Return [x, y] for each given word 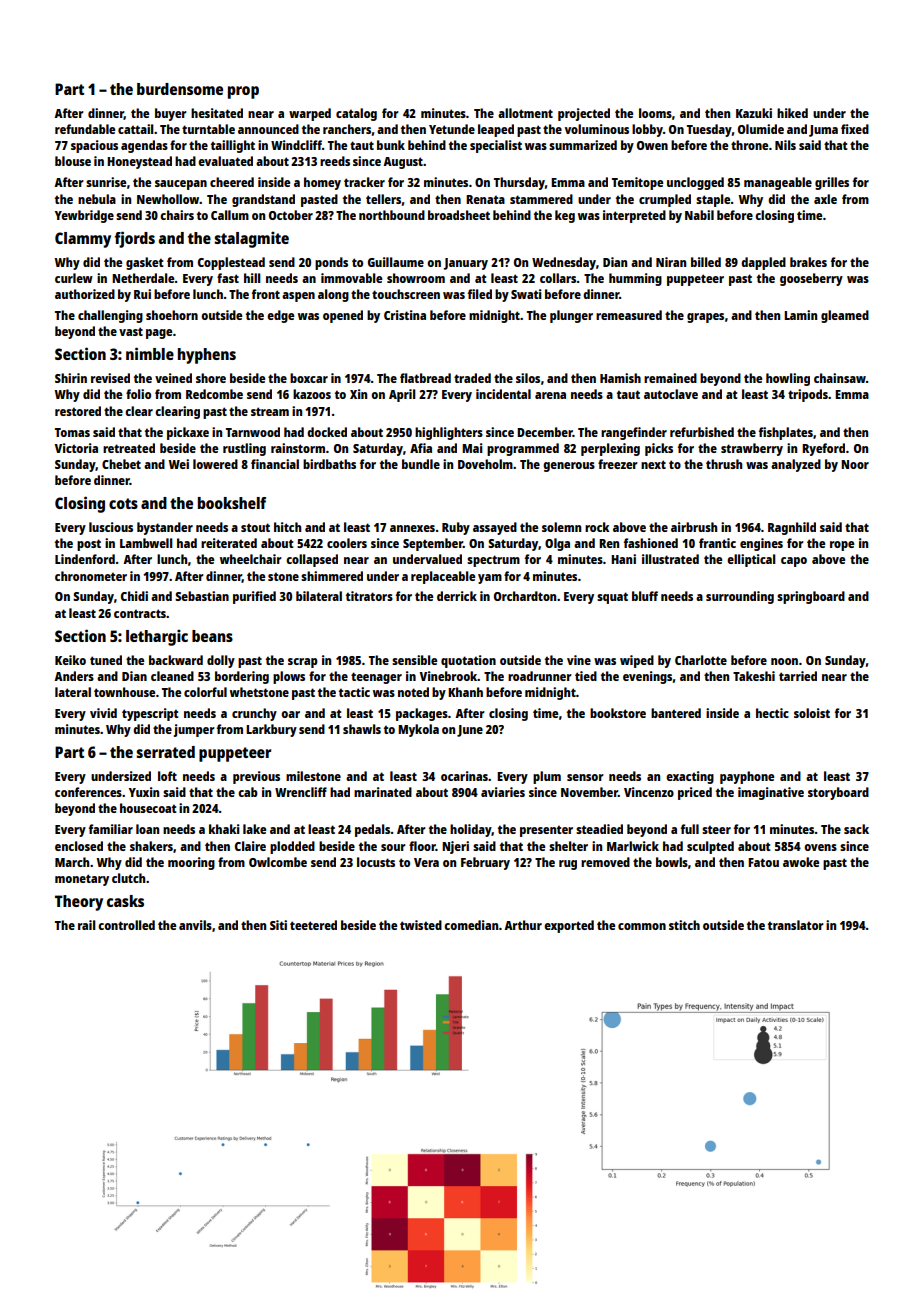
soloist [812, 713]
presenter [546, 831]
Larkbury [271, 730]
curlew [74, 278]
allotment [525, 113]
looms [655, 113]
